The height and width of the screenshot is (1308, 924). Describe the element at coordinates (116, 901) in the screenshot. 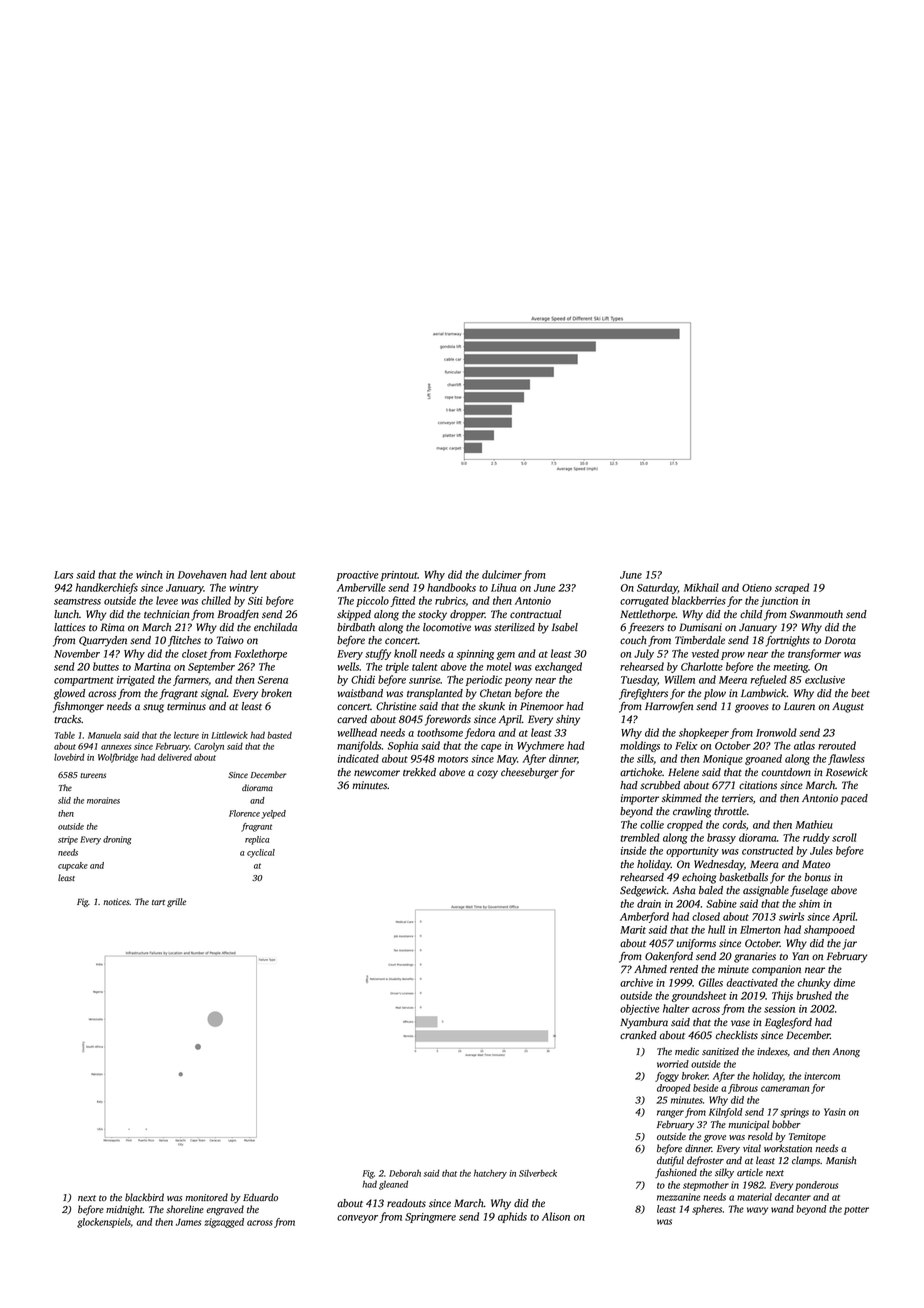

I see `notices` at that location.
